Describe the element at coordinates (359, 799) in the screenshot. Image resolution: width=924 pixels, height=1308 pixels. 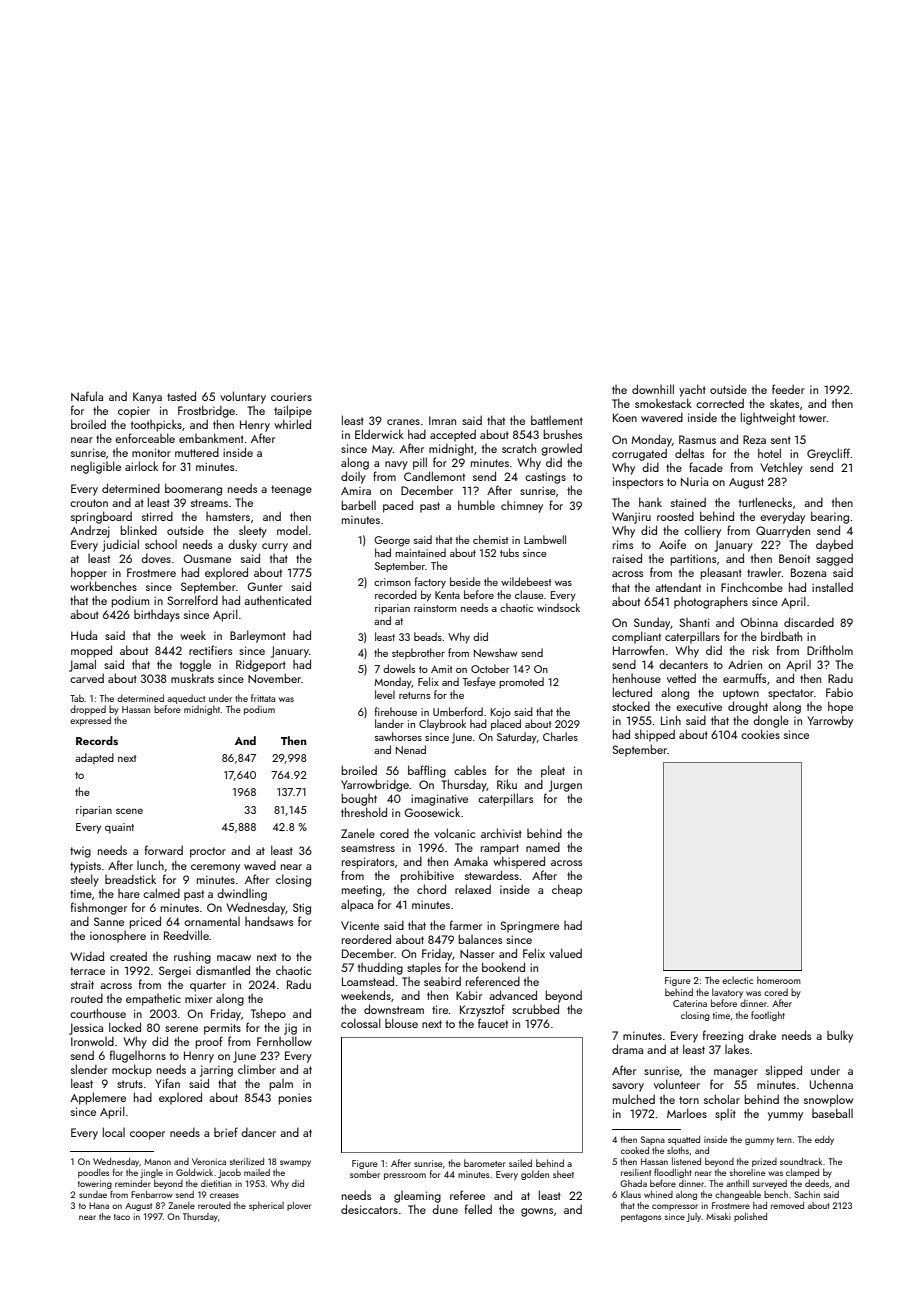
I see `bought` at that location.
